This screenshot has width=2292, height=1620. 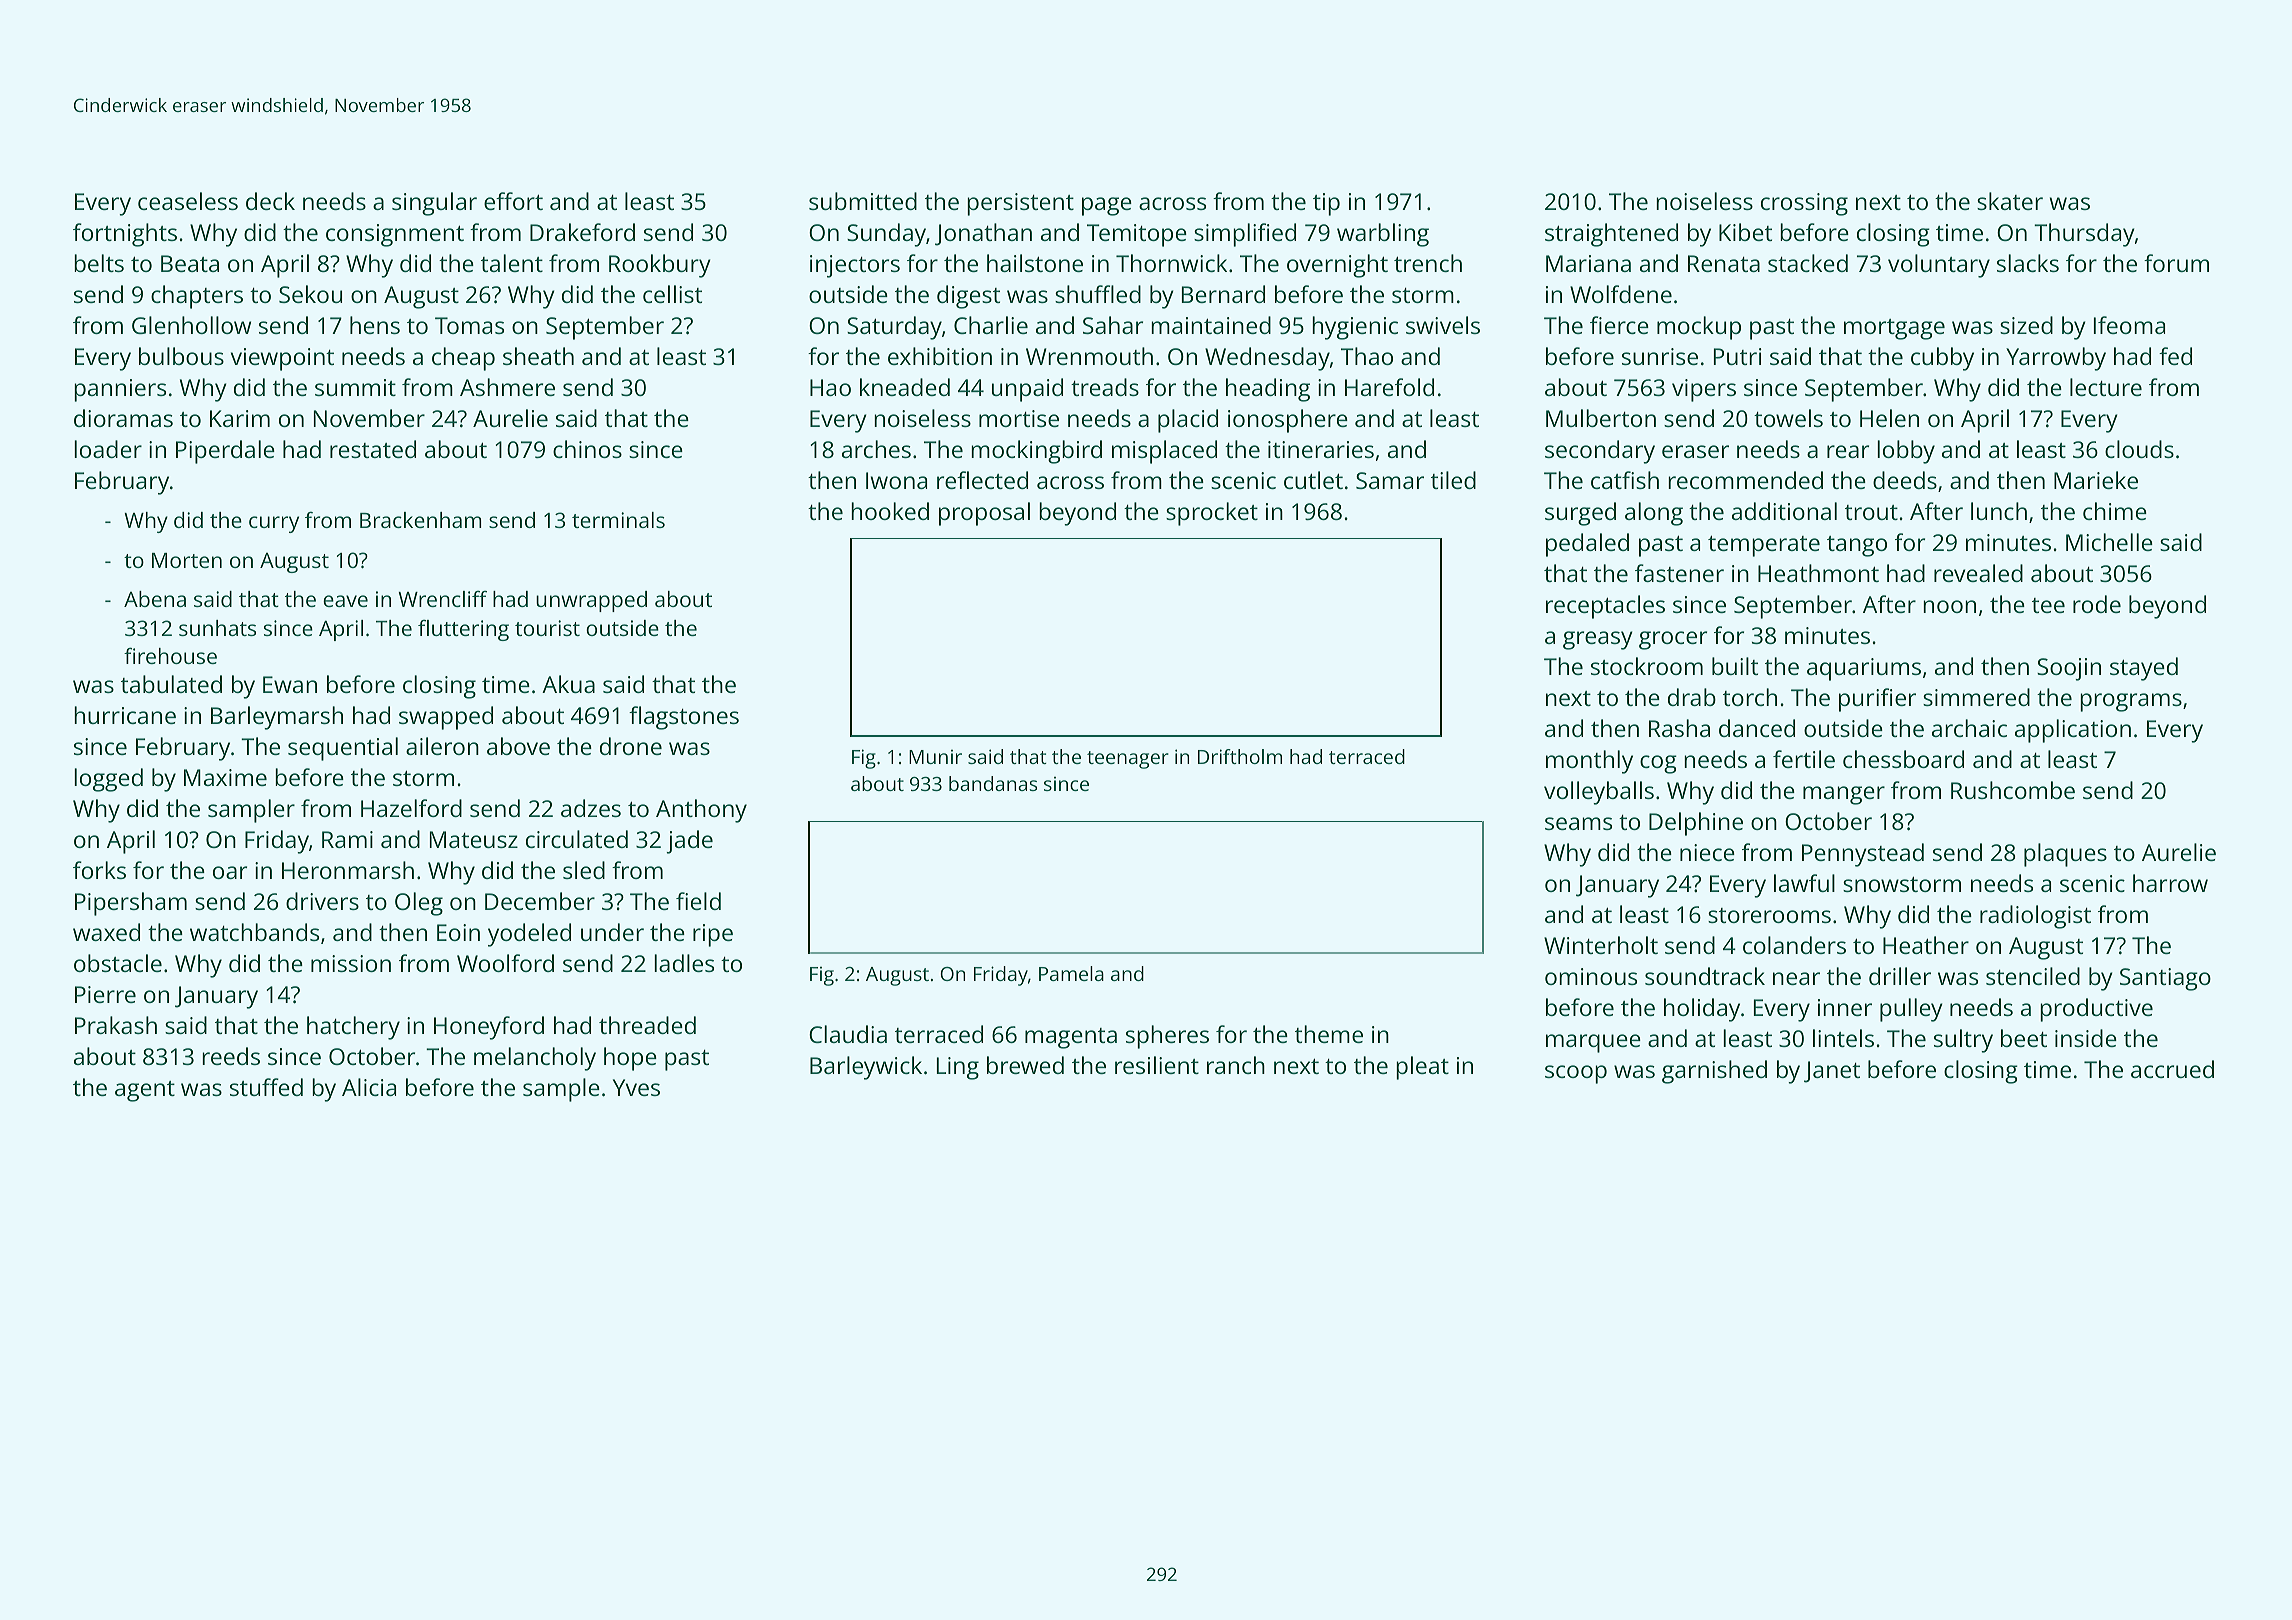 I want to click on voluntary, so click(x=1939, y=266).
